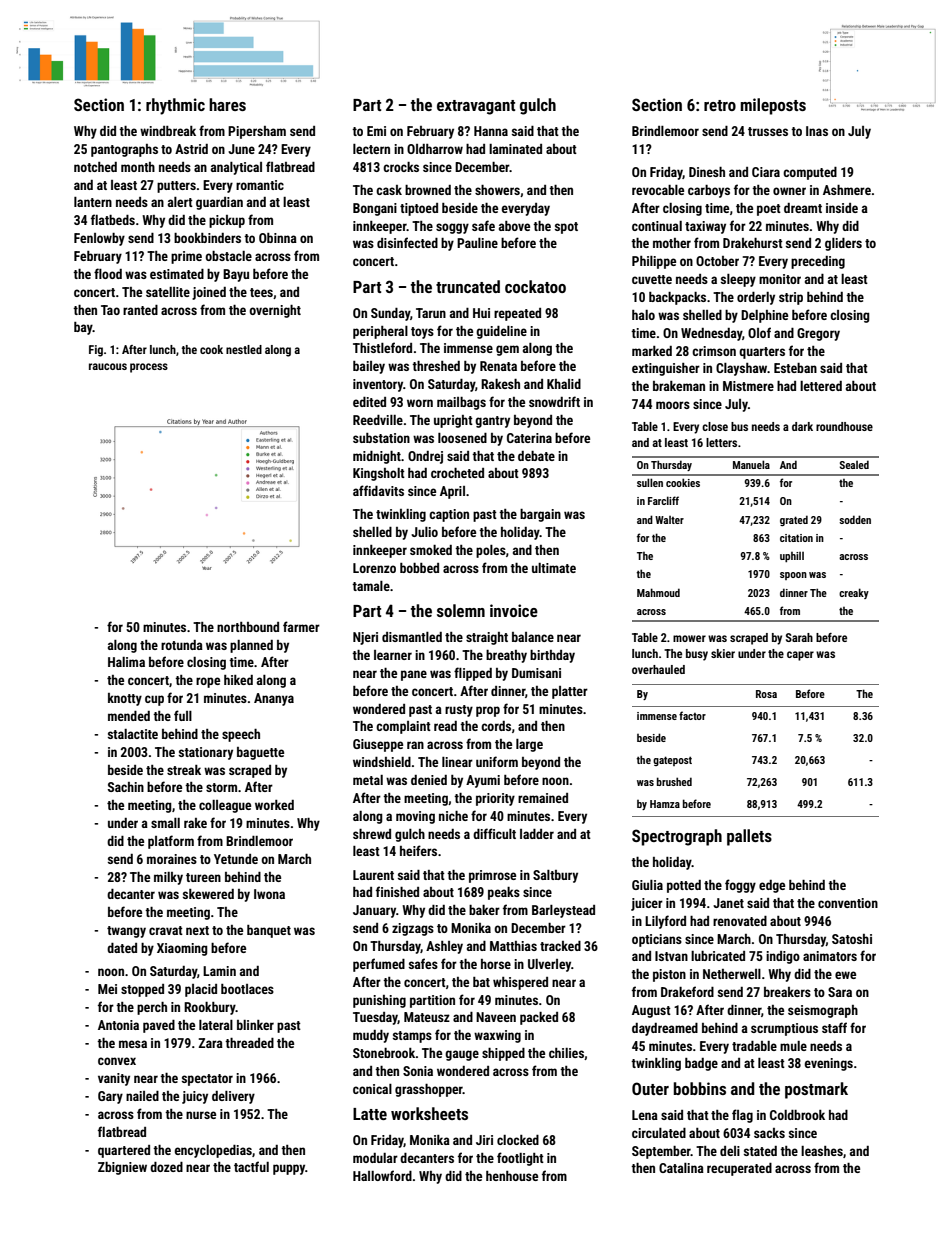  What do you see at coordinates (380, 332) in the document?
I see `peripheral` at bounding box center [380, 332].
